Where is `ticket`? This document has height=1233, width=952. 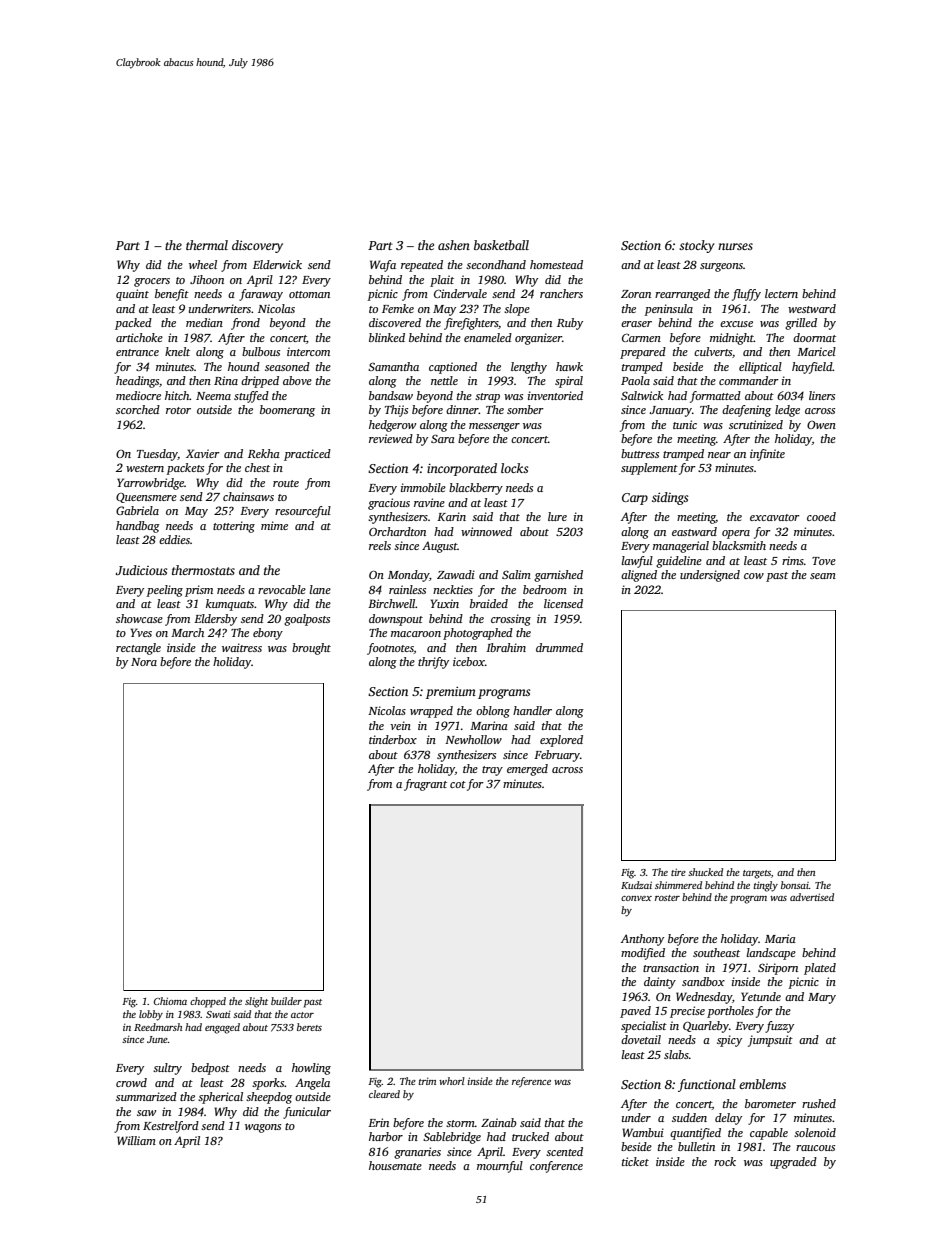
ticket is located at coordinates (635, 1161).
